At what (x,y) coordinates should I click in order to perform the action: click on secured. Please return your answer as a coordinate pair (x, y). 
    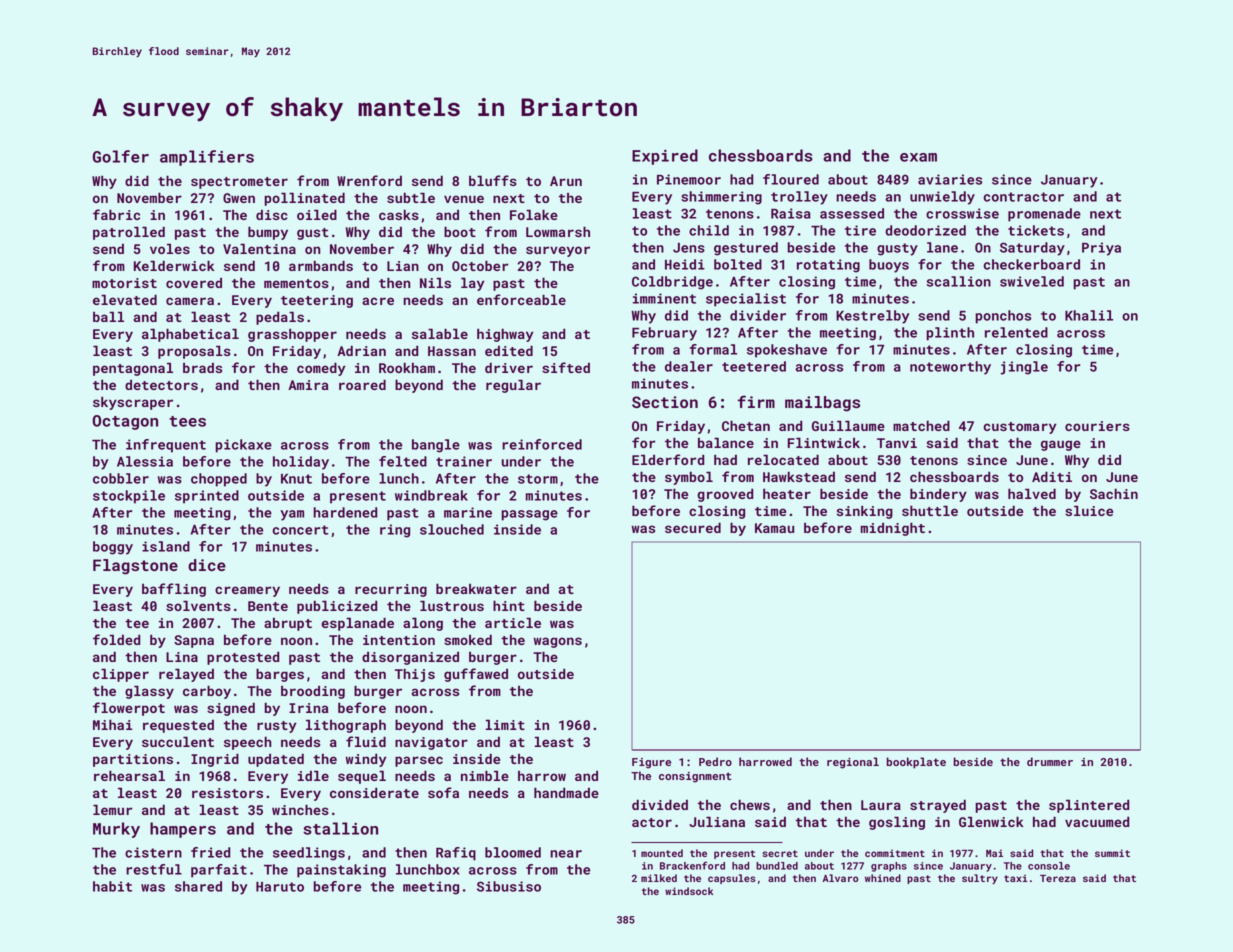
    Looking at the image, I should click on (693, 527).
